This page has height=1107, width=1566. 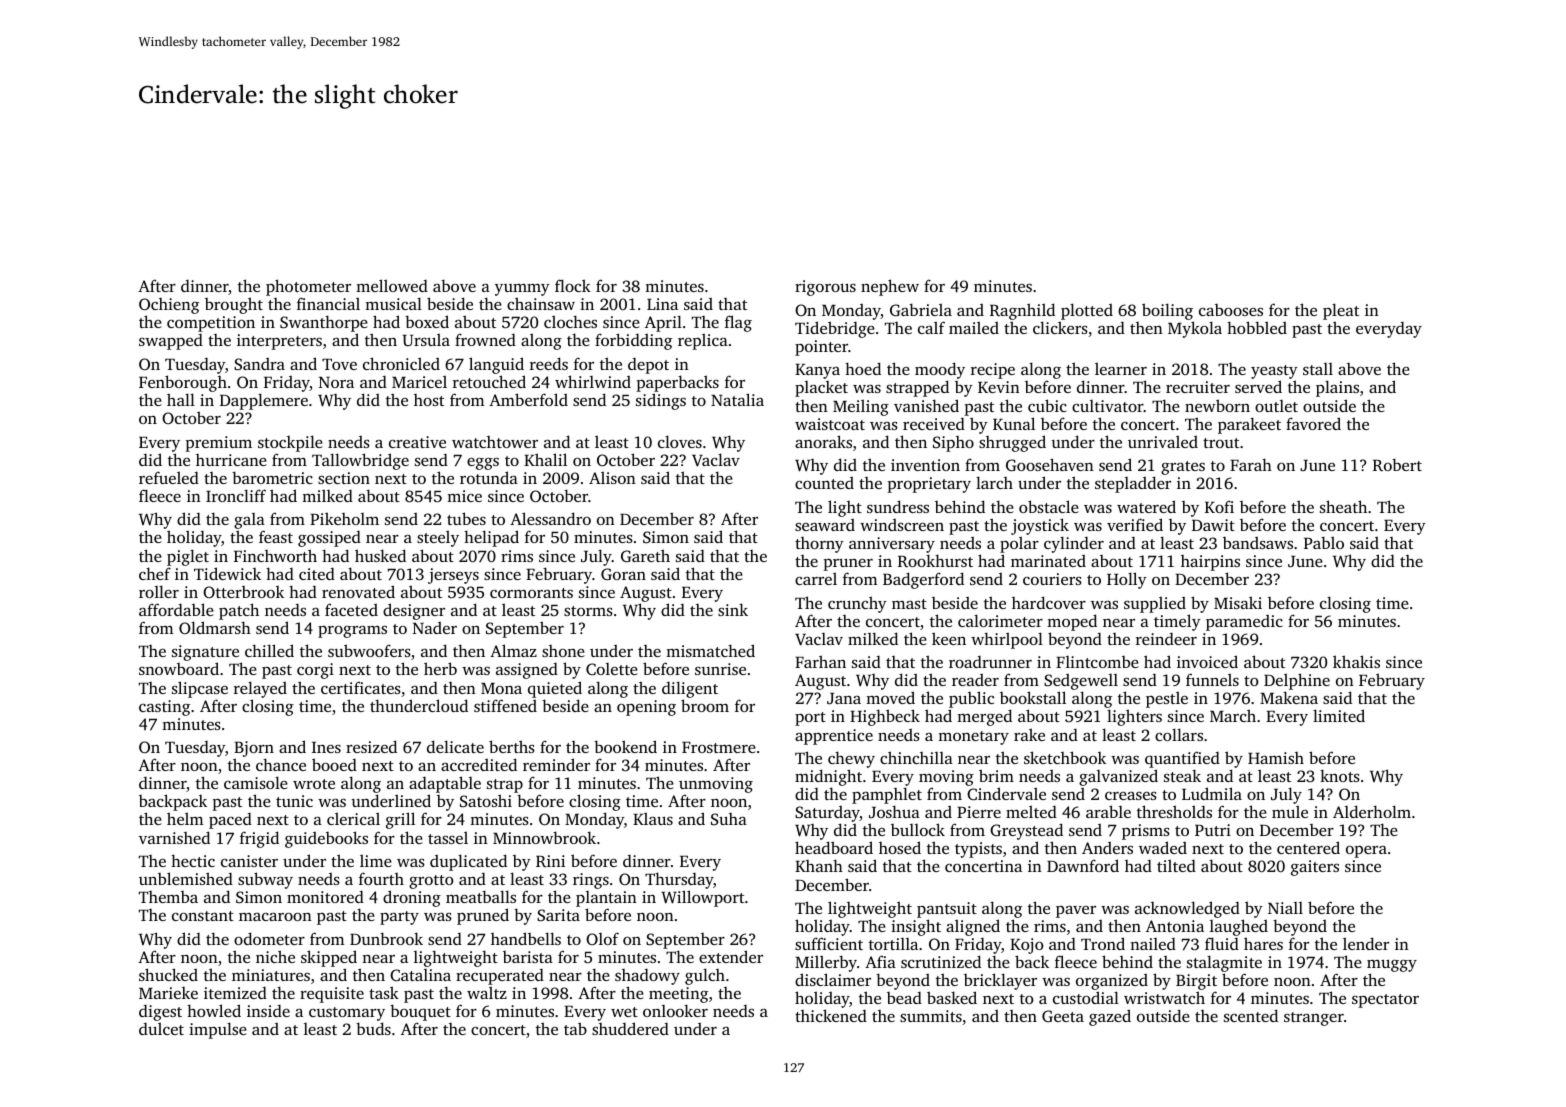 What do you see at coordinates (188, 557) in the page?
I see `piglet` at bounding box center [188, 557].
